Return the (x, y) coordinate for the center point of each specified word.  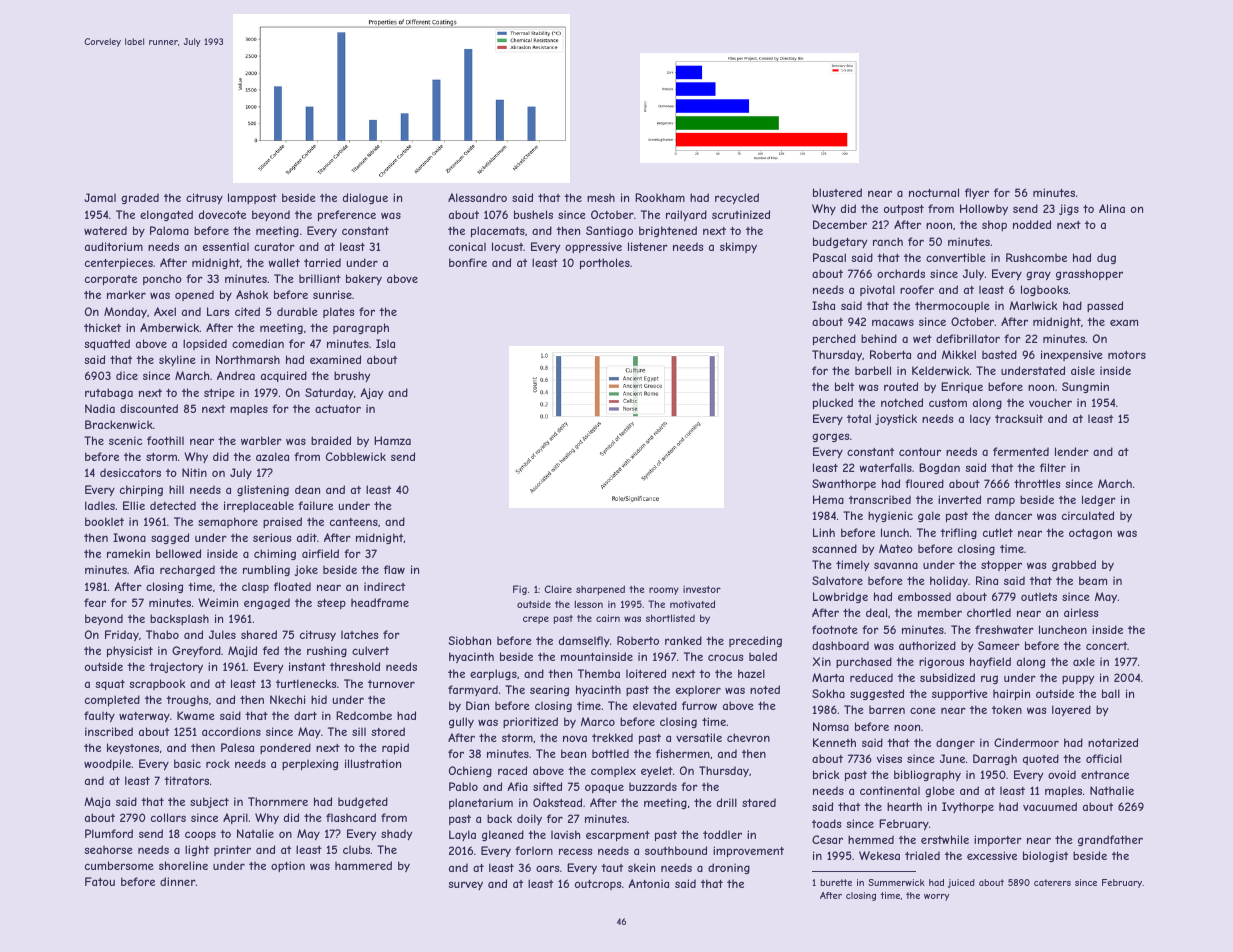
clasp (255, 588)
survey (465, 885)
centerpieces (119, 263)
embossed (924, 596)
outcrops (598, 885)
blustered (837, 192)
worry (936, 897)
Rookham (660, 197)
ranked (683, 640)
